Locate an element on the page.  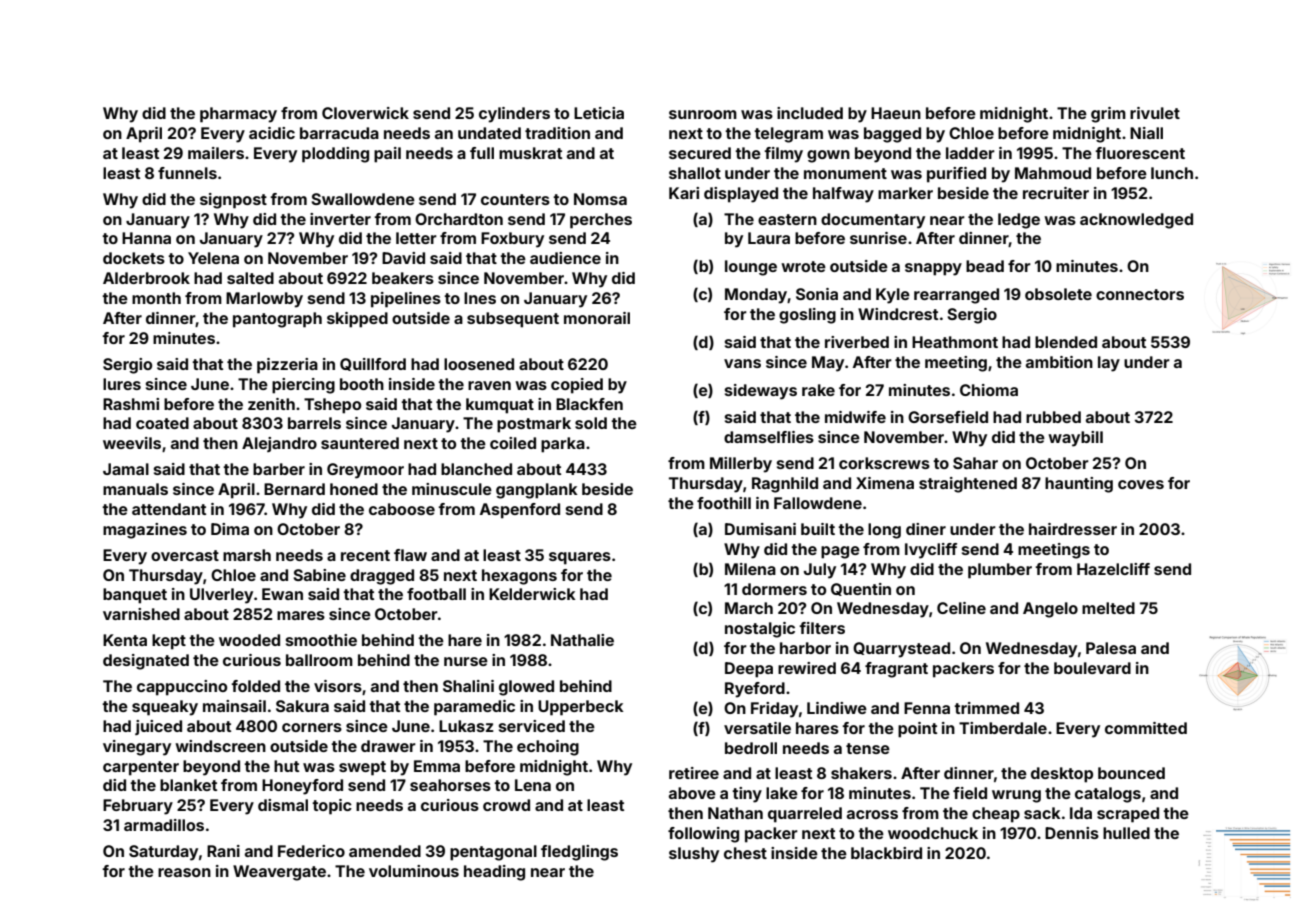
Dumisani is located at coordinates (760, 529).
